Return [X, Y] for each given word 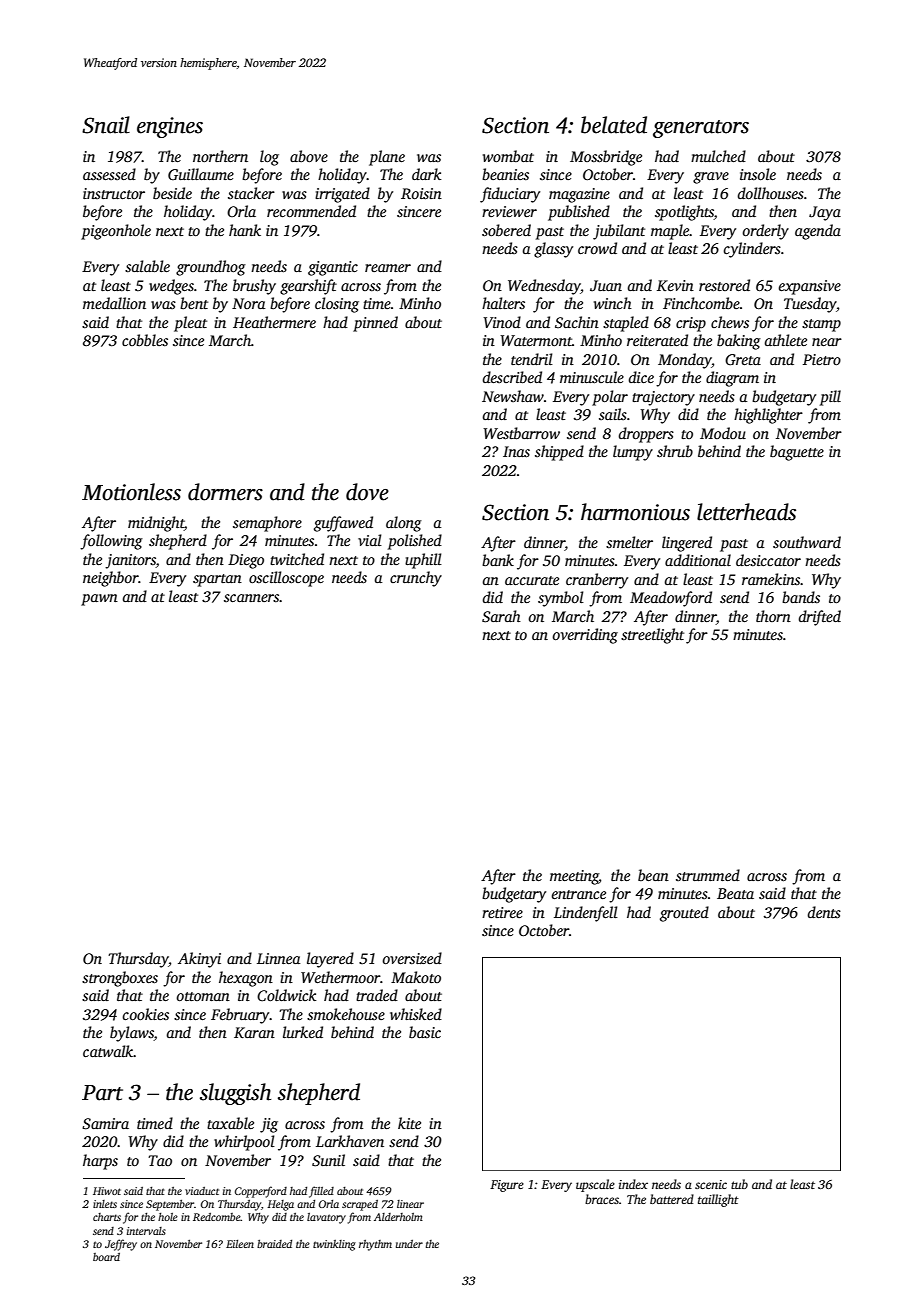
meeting [574, 877]
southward [807, 542]
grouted [684, 914]
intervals [146, 1231]
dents [824, 912]
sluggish [235, 1094]
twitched [297, 559]
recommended [311, 211]
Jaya [825, 213]
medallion [114, 303]
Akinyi [199, 960]
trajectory [663, 398]
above [309, 156]
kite [409, 1123]
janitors [130, 561]
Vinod [502, 322]
